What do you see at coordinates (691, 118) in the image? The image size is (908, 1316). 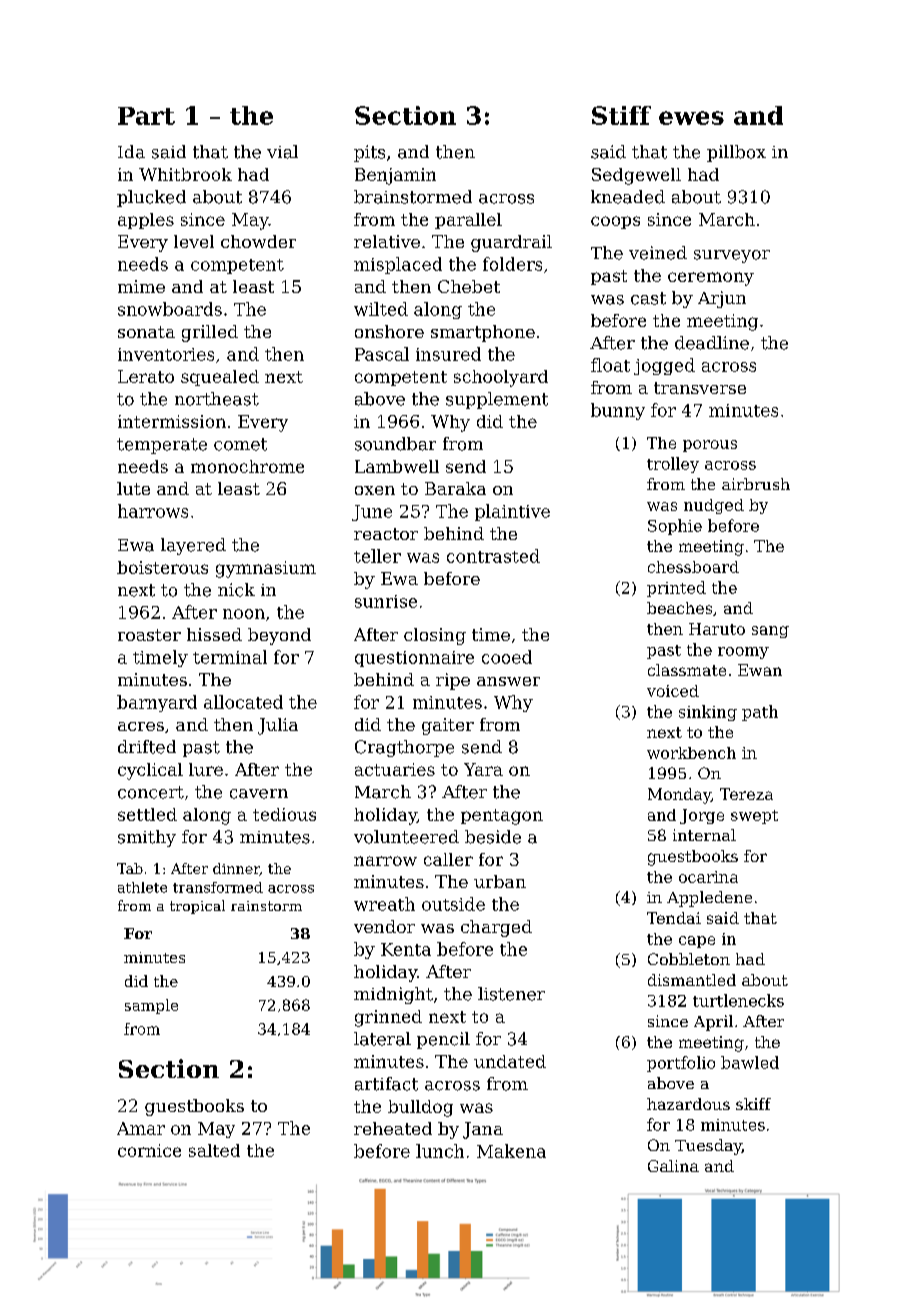 I see `ewes` at bounding box center [691, 118].
